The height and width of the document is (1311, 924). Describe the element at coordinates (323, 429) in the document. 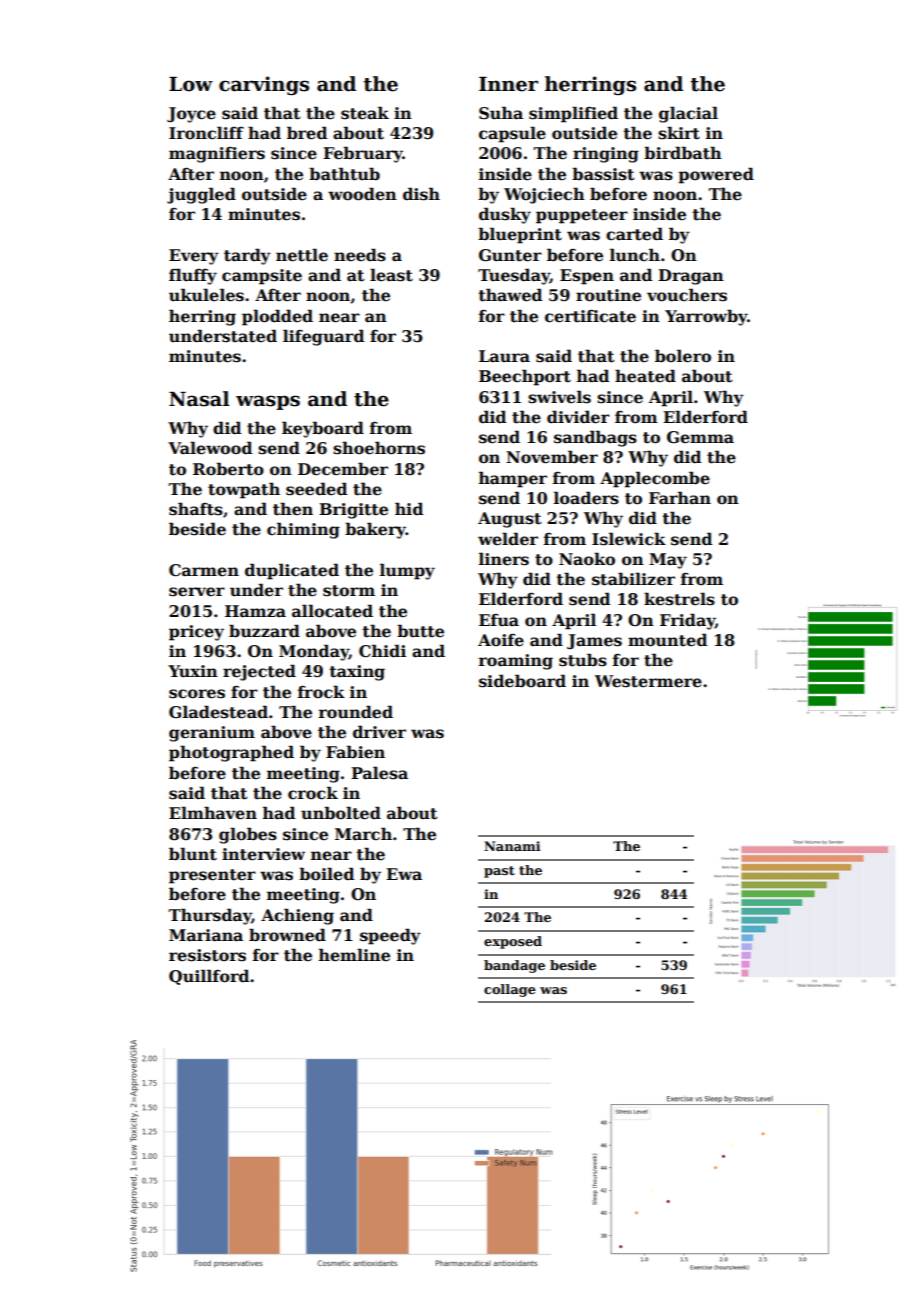

I see `keyboard` at that location.
